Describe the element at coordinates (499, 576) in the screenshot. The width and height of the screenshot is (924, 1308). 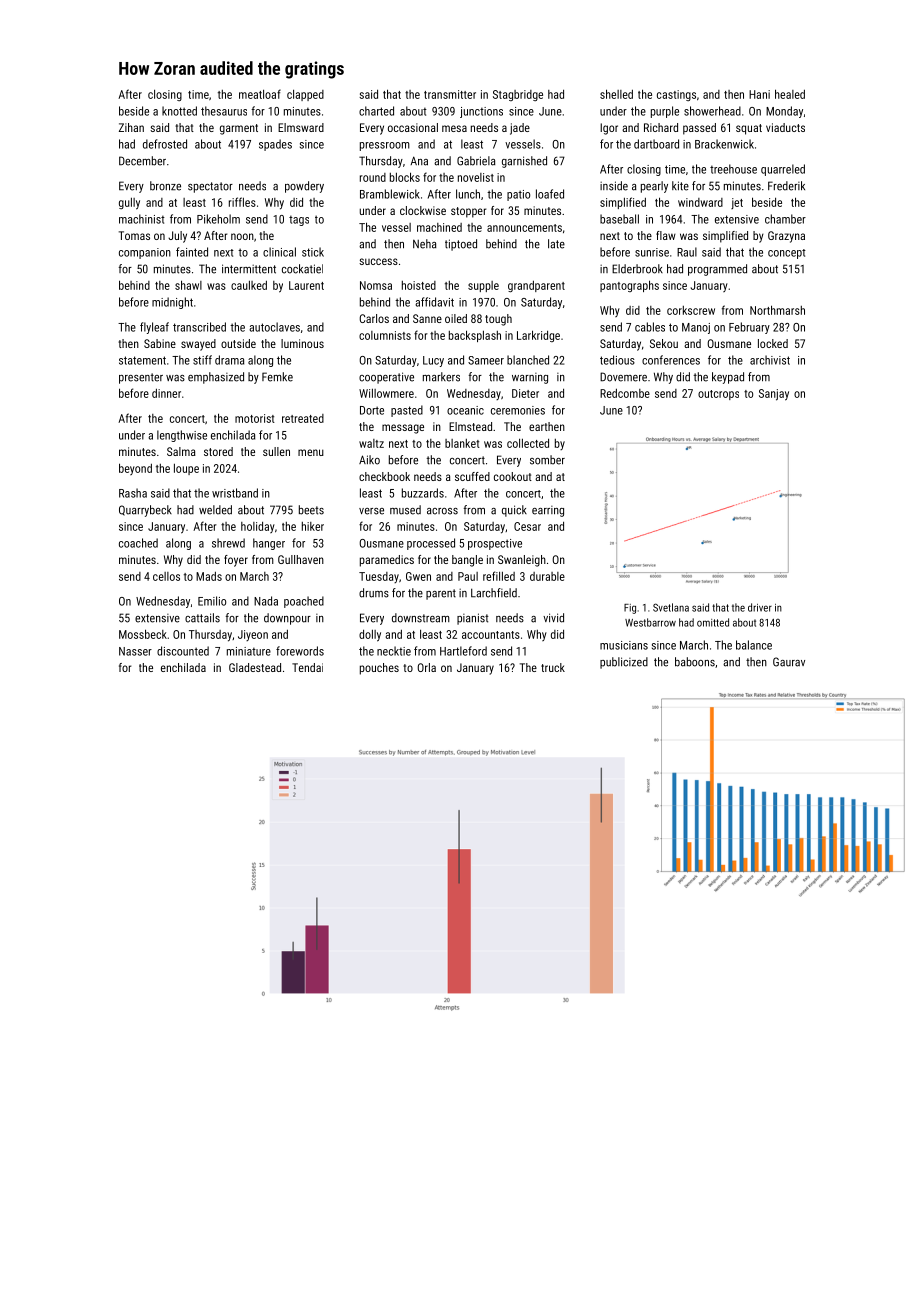
I see `refilled` at that location.
